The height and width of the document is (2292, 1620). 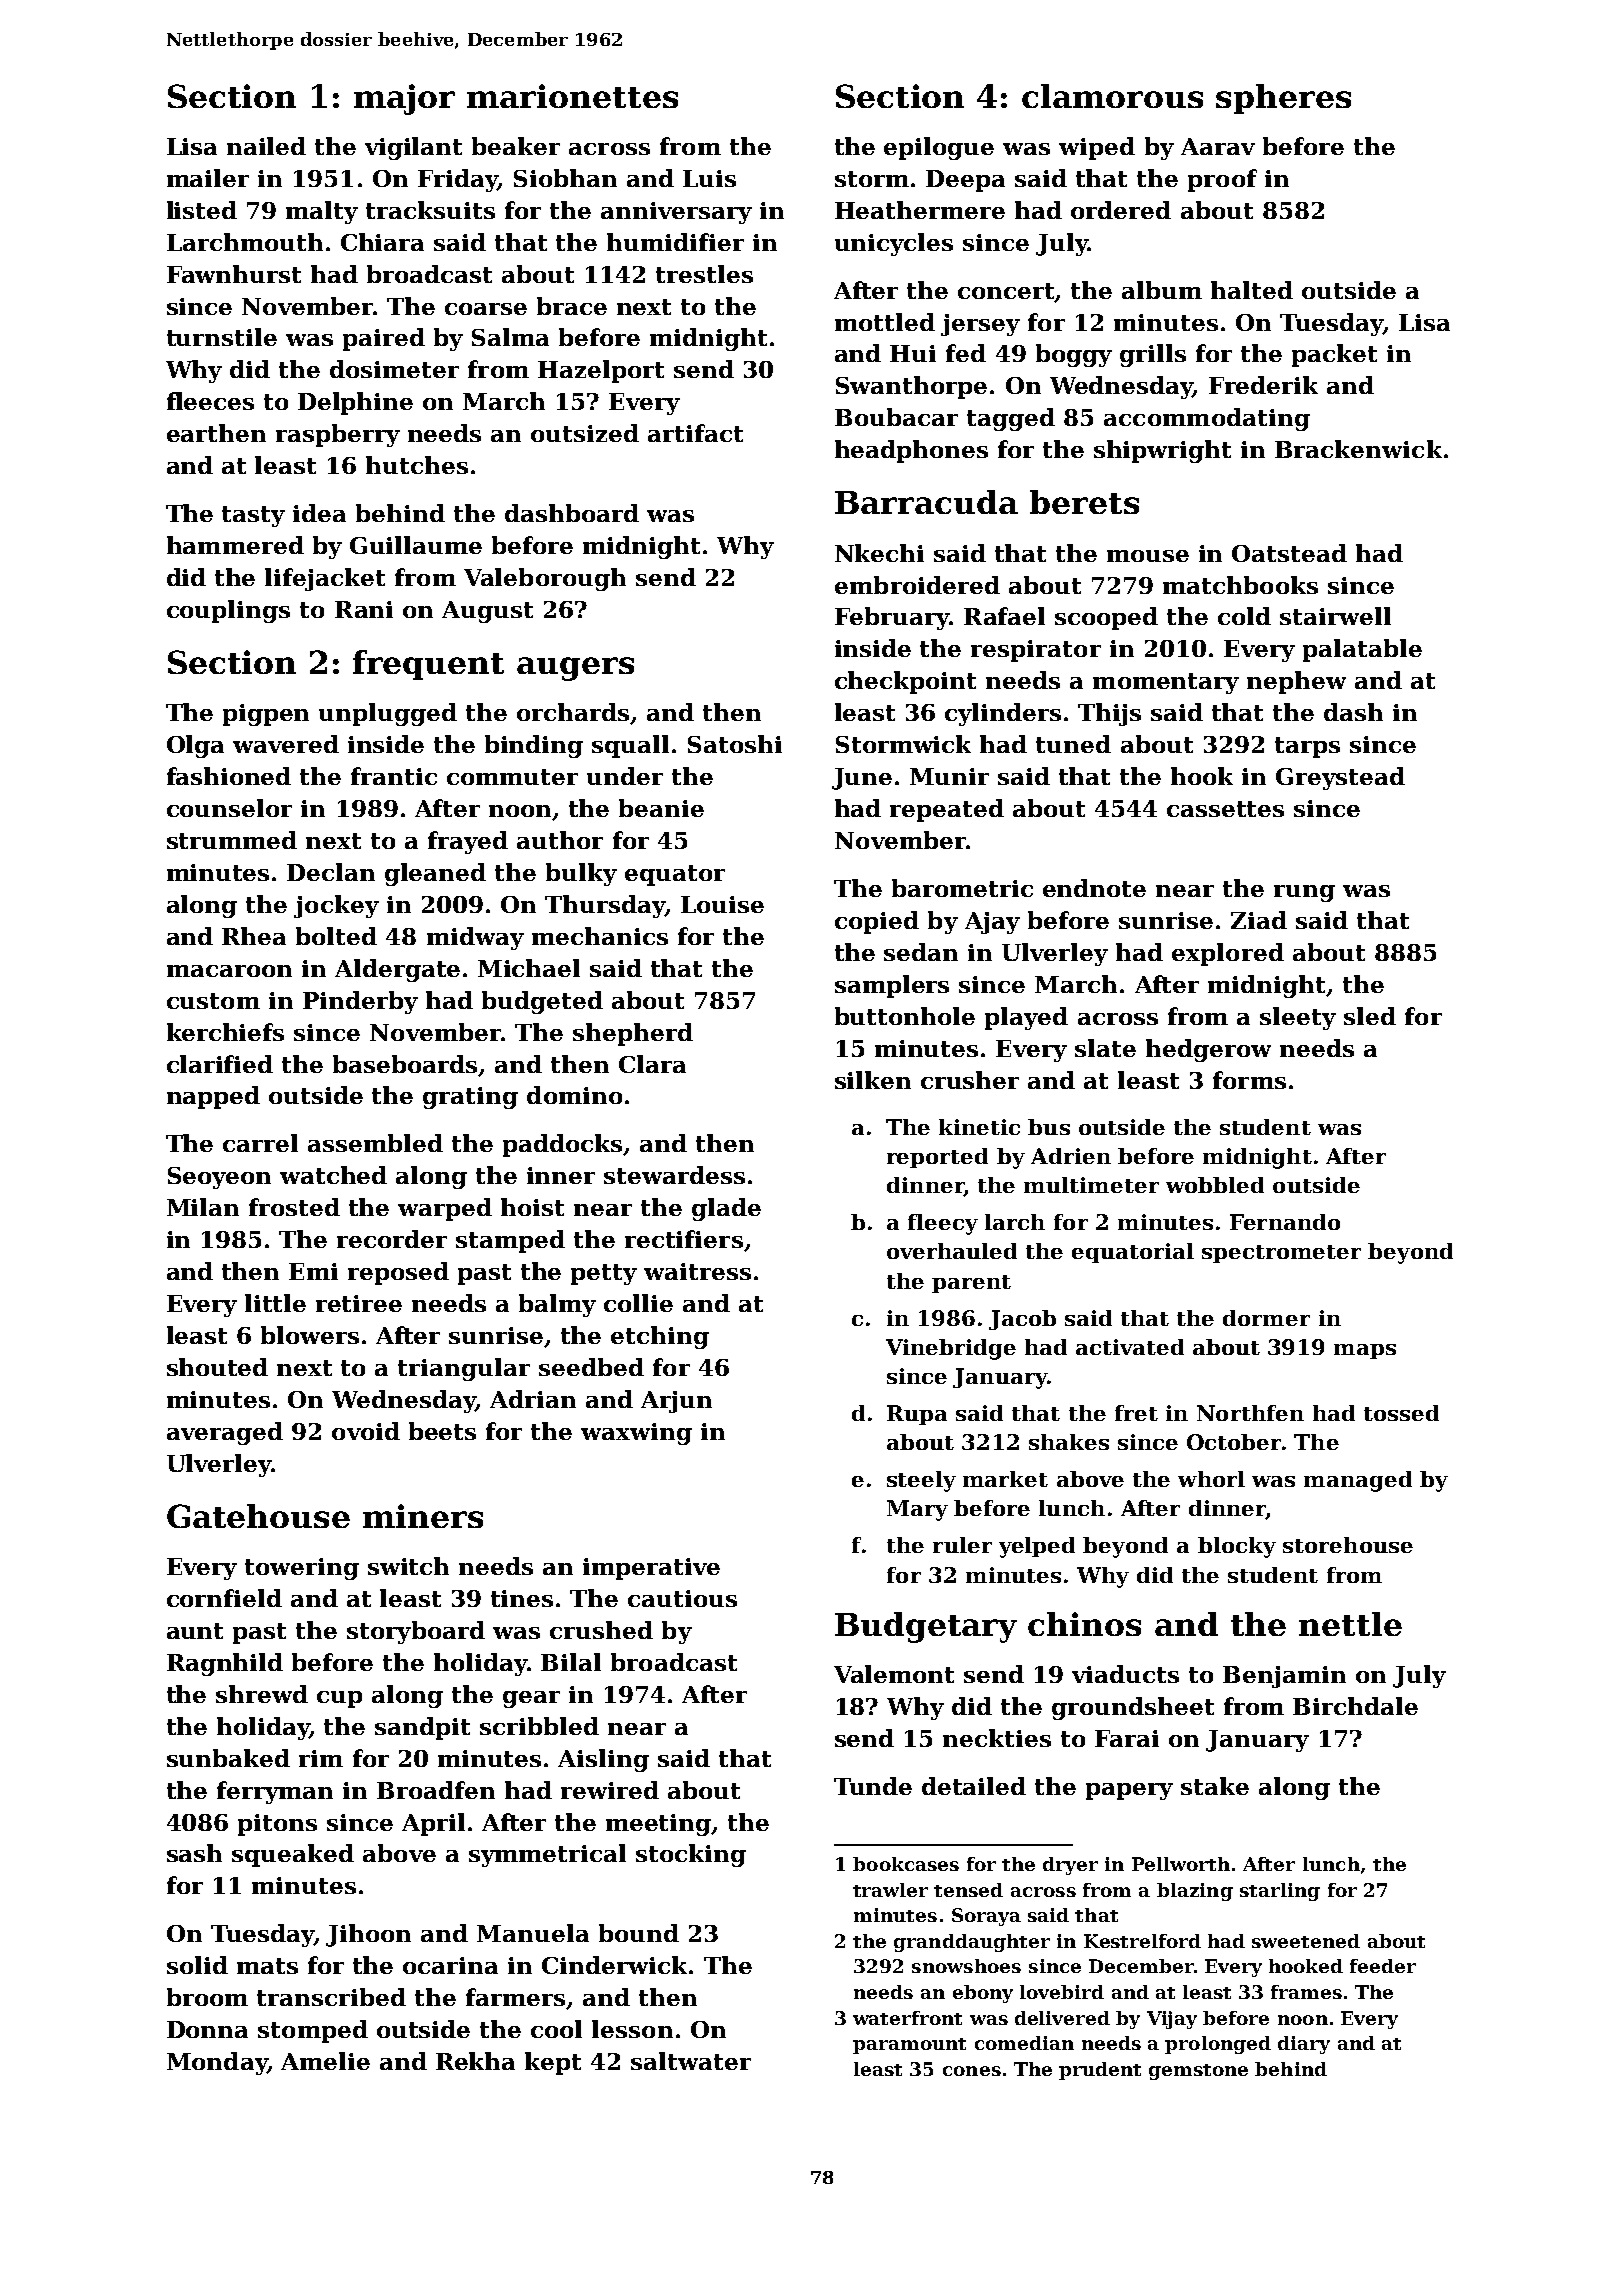 What do you see at coordinates (968, 1890) in the document?
I see `tensed` at bounding box center [968, 1890].
